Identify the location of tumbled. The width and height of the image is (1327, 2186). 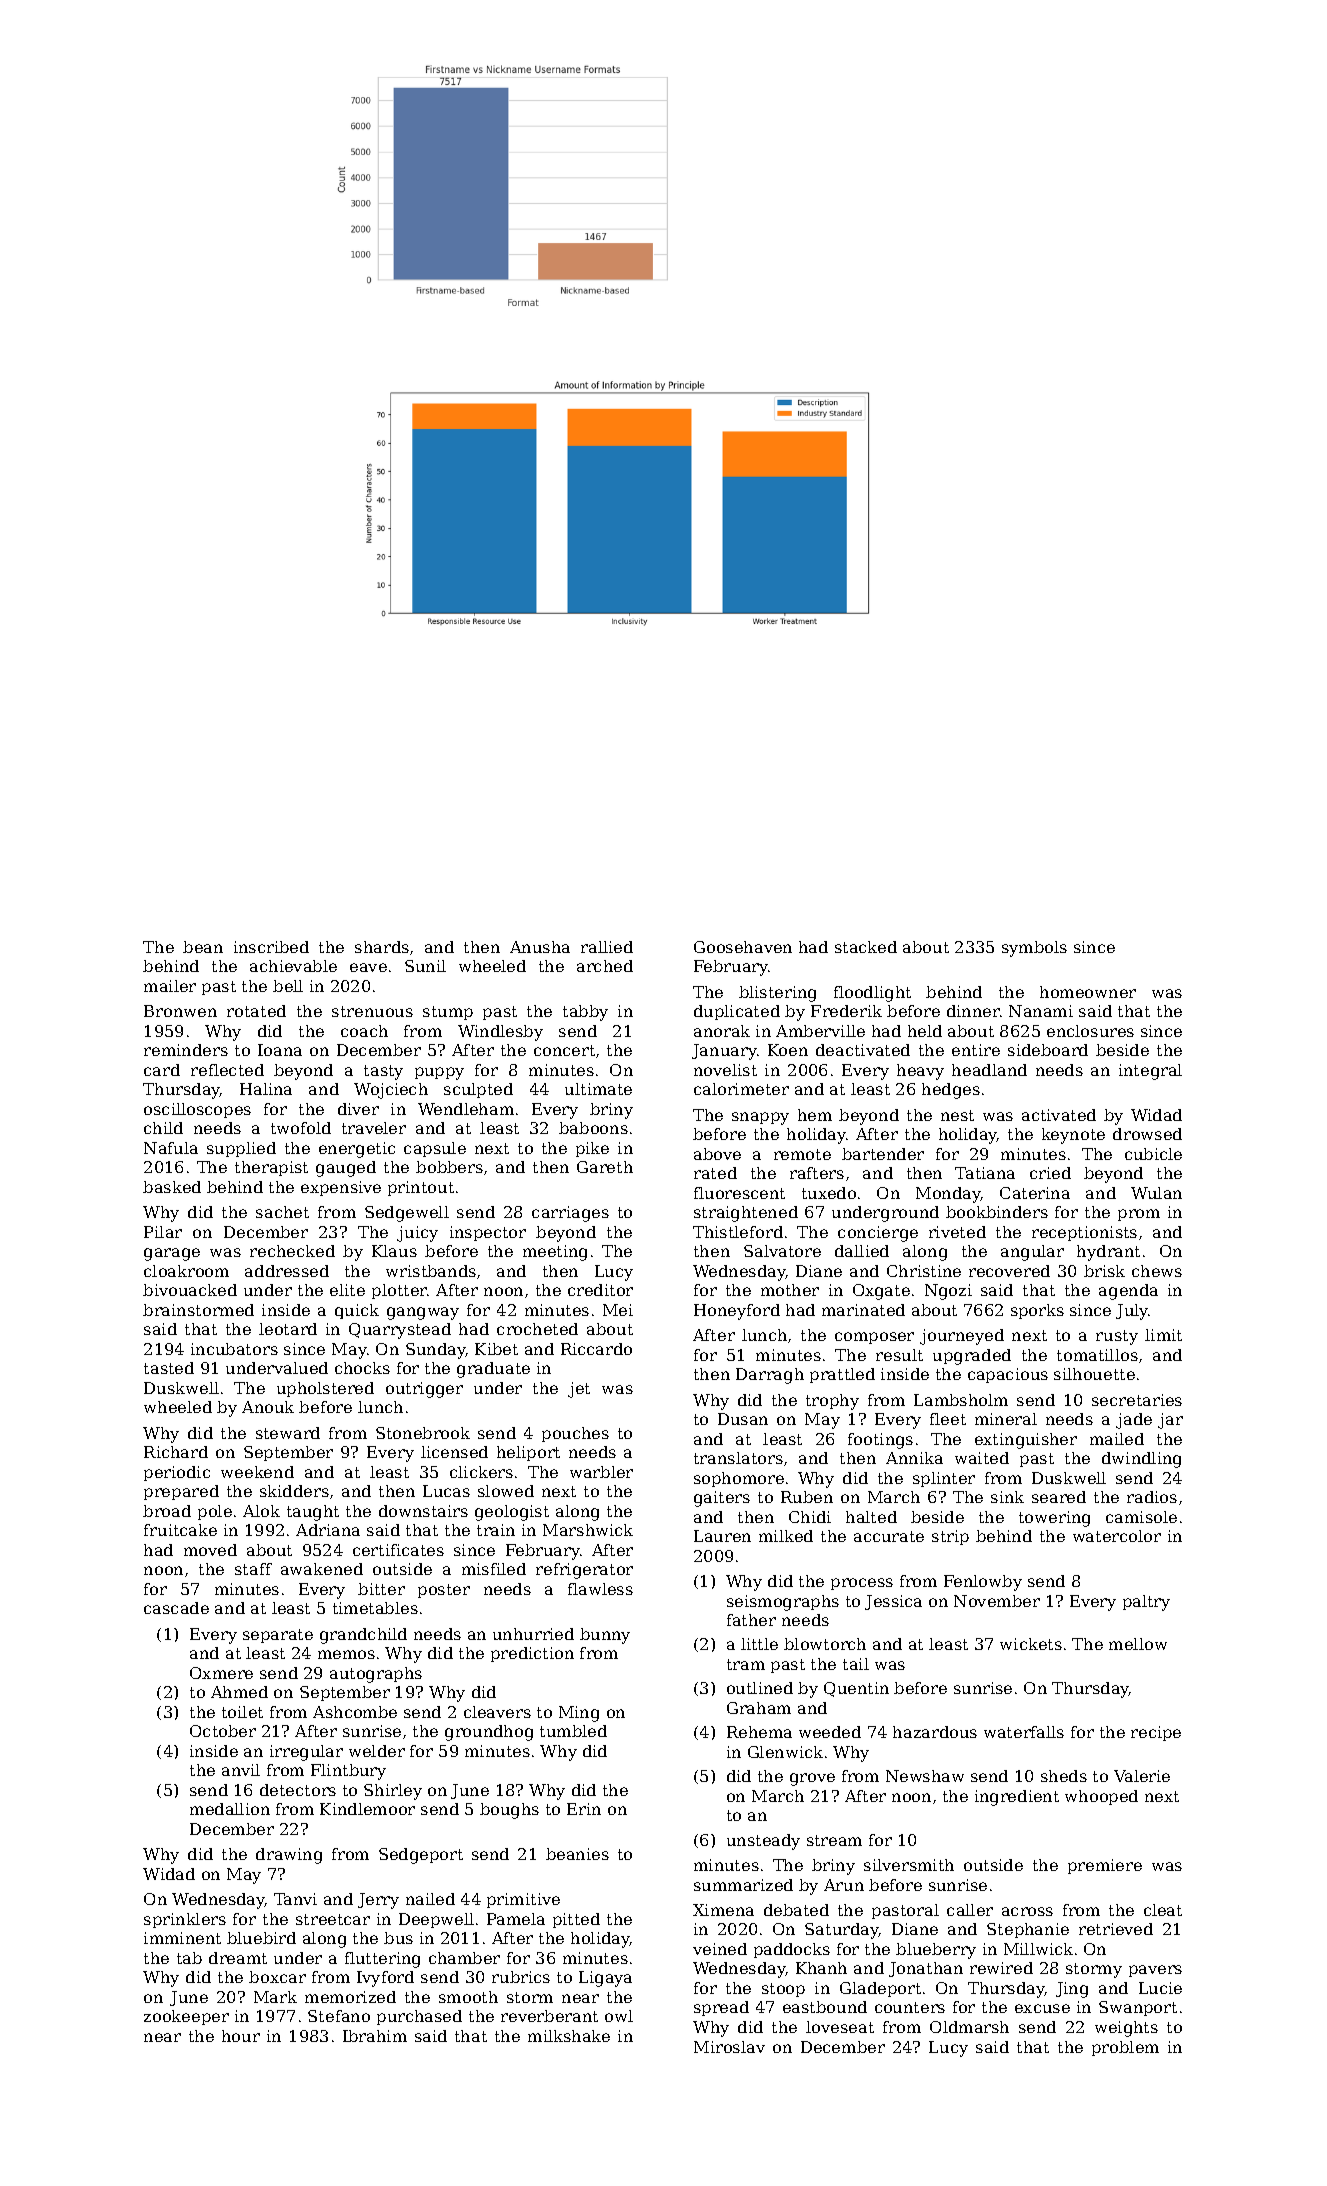
(573, 1731).
